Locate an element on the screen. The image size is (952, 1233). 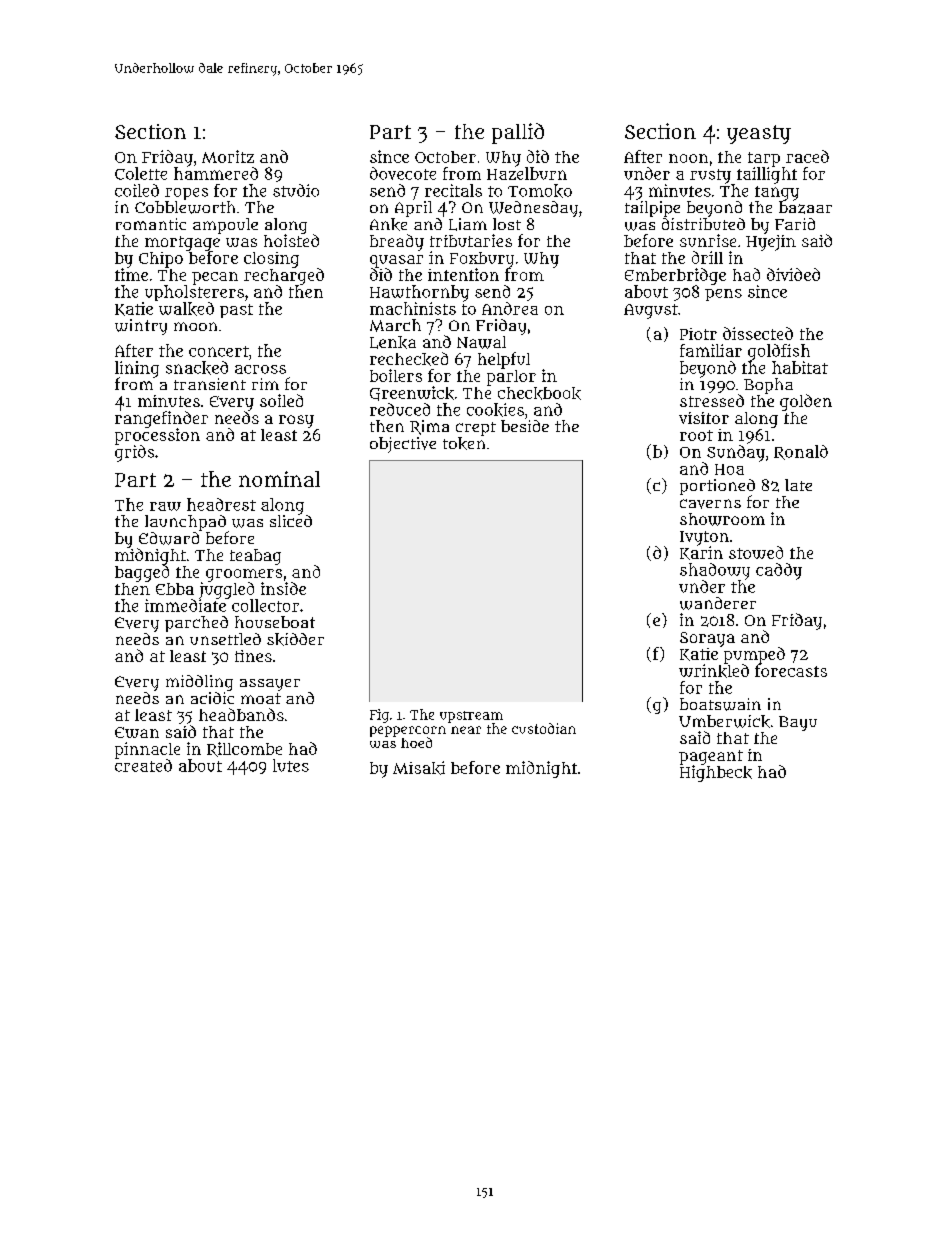
yeasty is located at coordinates (759, 134).
